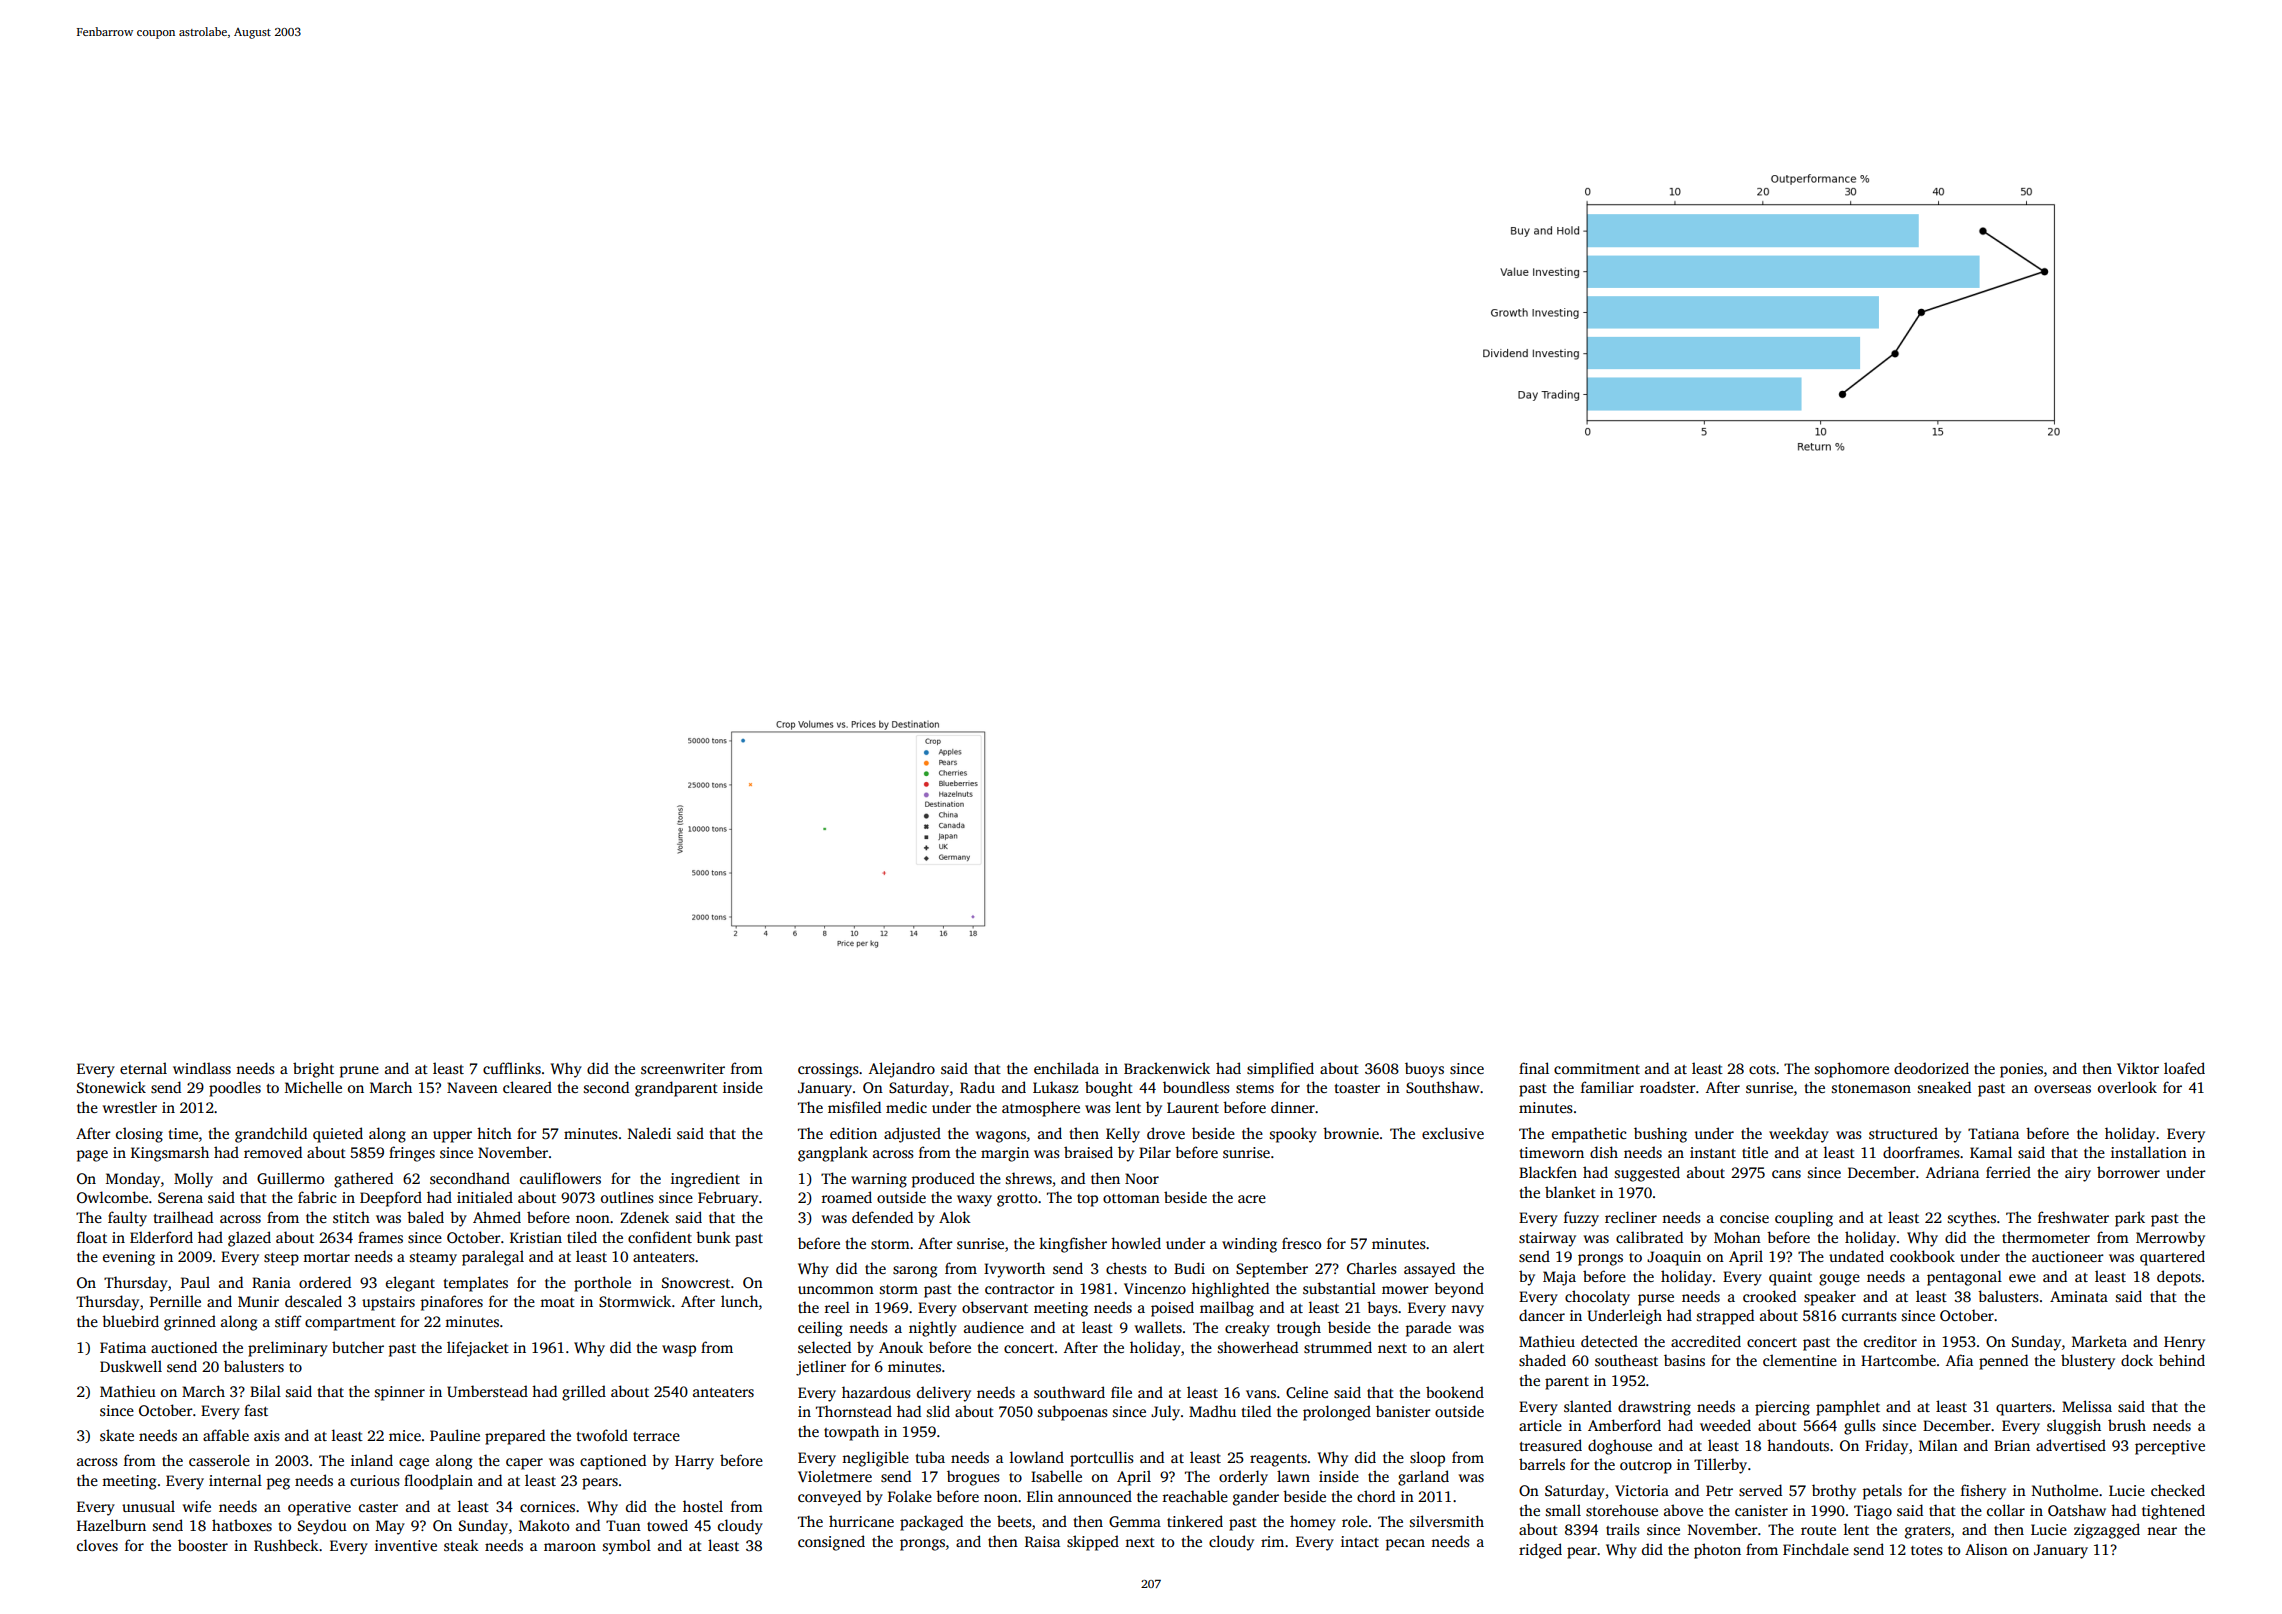 The width and height of the page is (2282, 1614). I want to click on Duskwell, so click(131, 1366).
